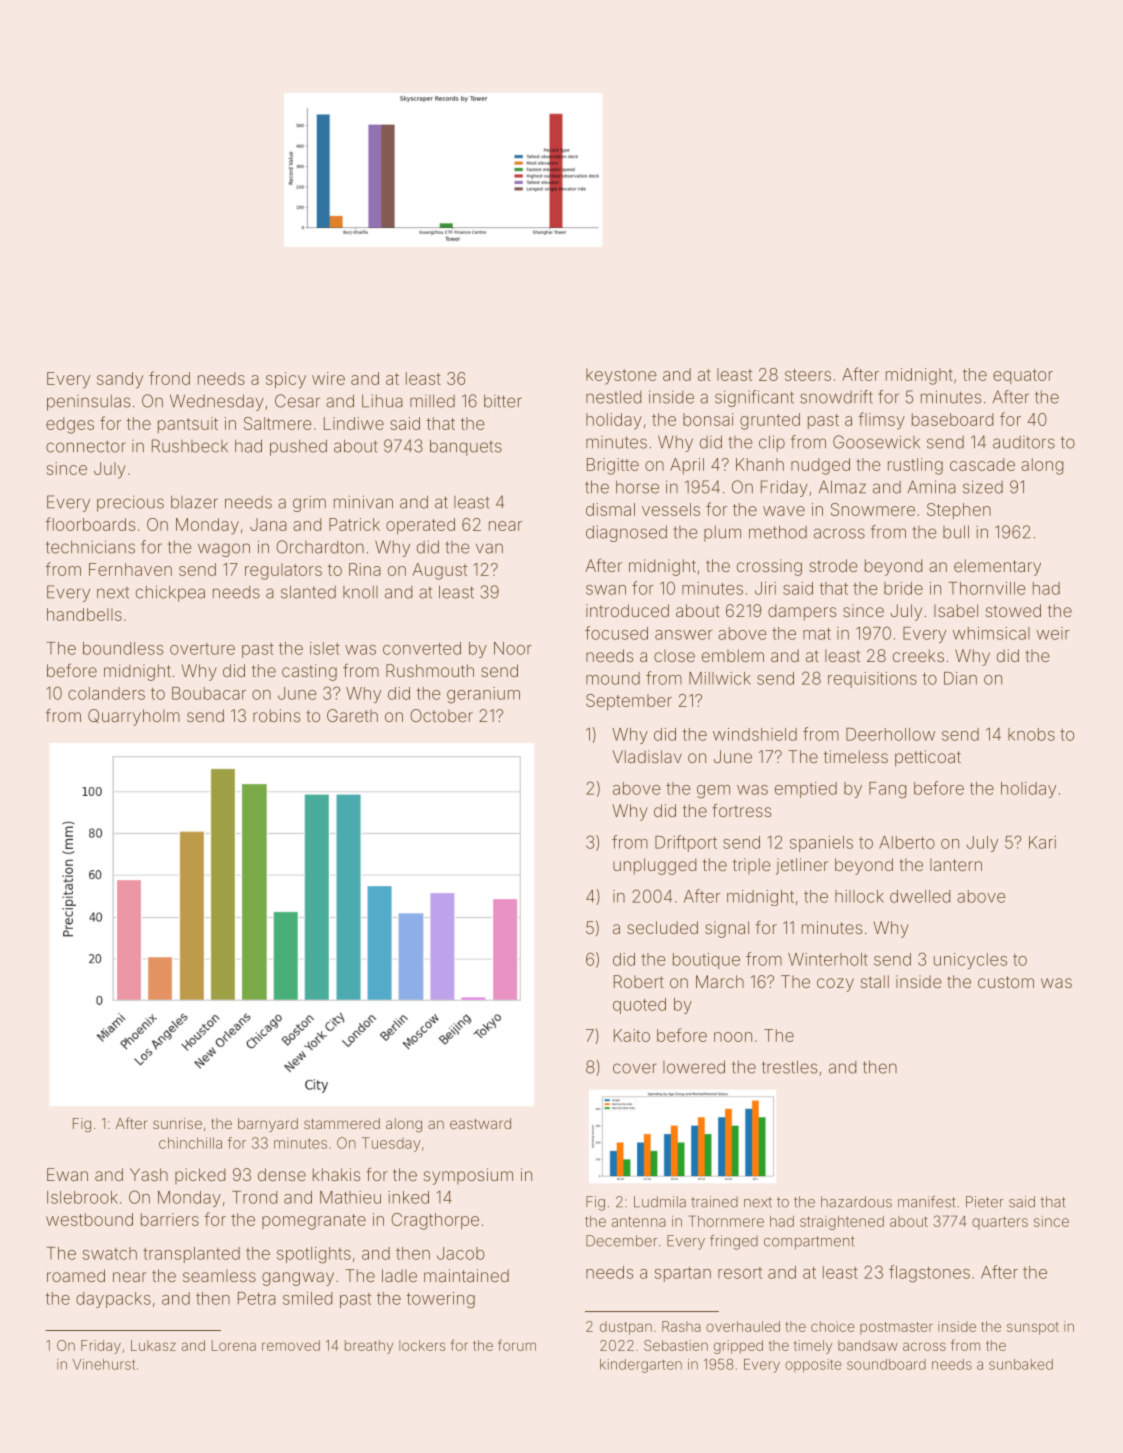  Describe the element at coordinates (722, 533) in the page. I see `plum` at that location.
